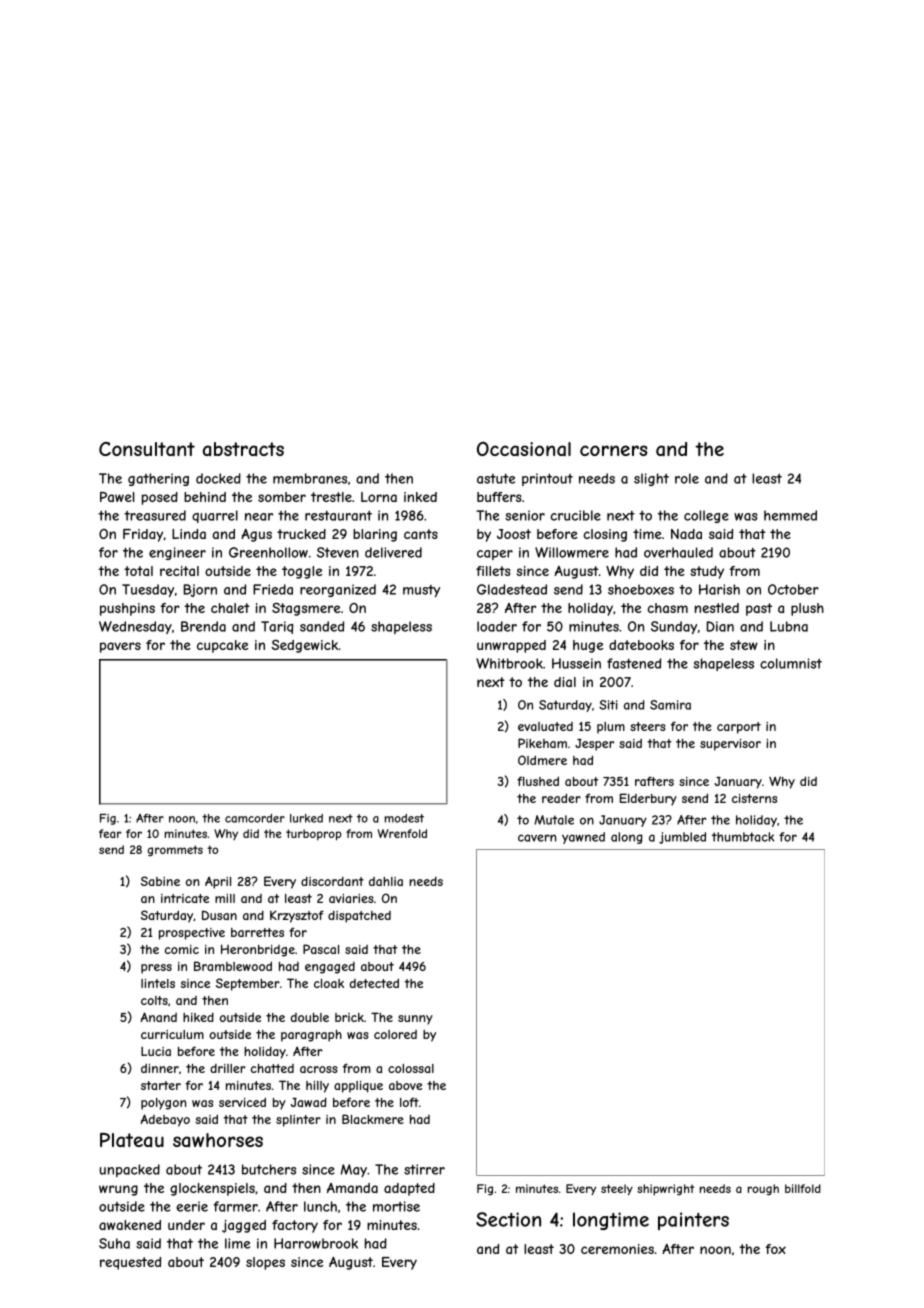 This page has height=1308, width=924. Describe the element at coordinates (404, 818) in the page. I see `modest` at that location.
